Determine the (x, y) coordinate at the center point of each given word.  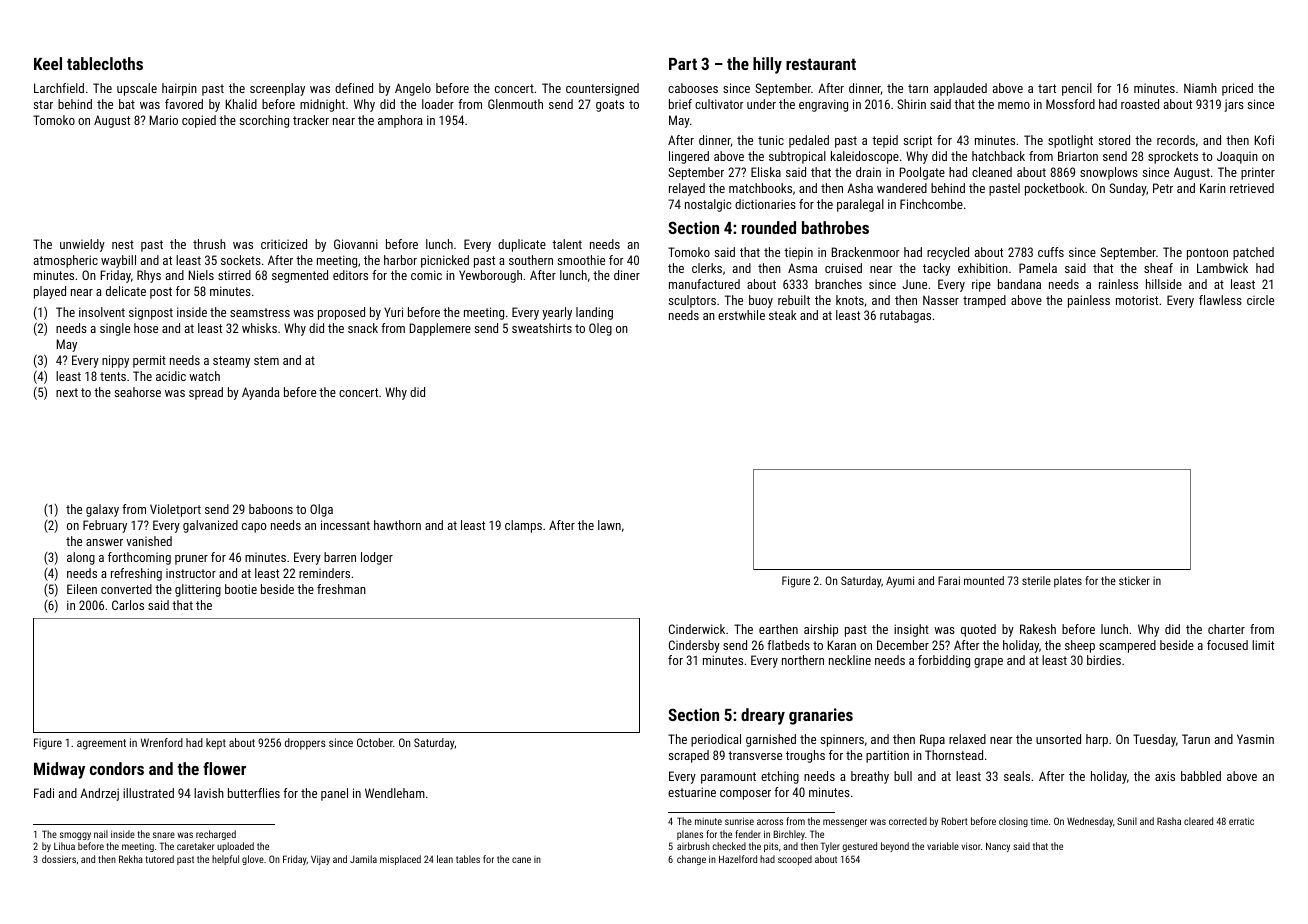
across (770, 822)
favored (184, 104)
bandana (1019, 284)
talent (567, 244)
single (115, 329)
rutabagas (905, 316)
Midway (59, 770)
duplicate (522, 245)
